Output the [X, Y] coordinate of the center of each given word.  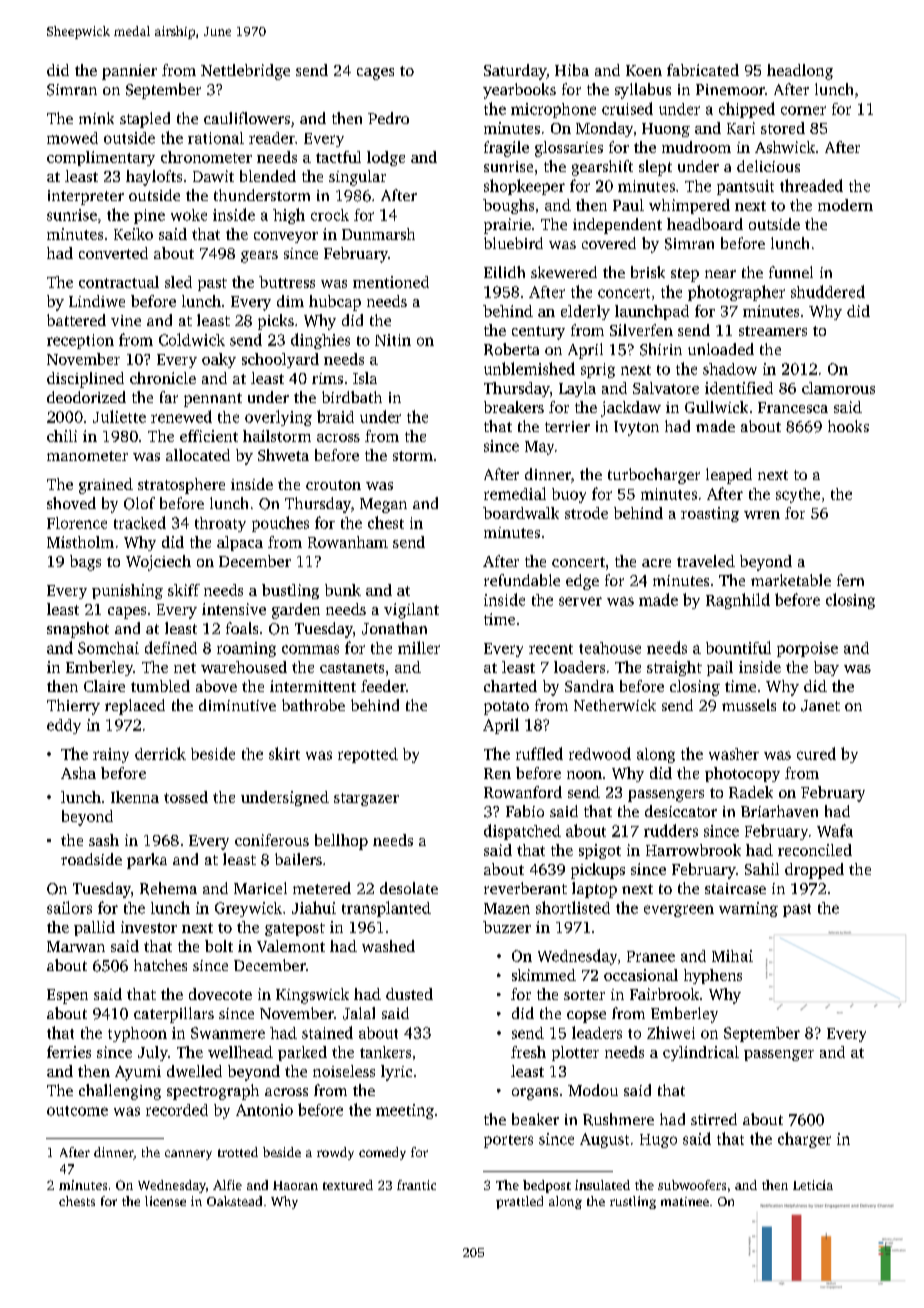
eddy [64, 726]
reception [80, 341]
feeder [383, 686]
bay [826, 668]
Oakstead [234, 1201]
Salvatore [666, 388]
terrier [567, 426]
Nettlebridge [245, 72]
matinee [685, 1201]
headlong [800, 72]
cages [375, 74]
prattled [519, 1202]
